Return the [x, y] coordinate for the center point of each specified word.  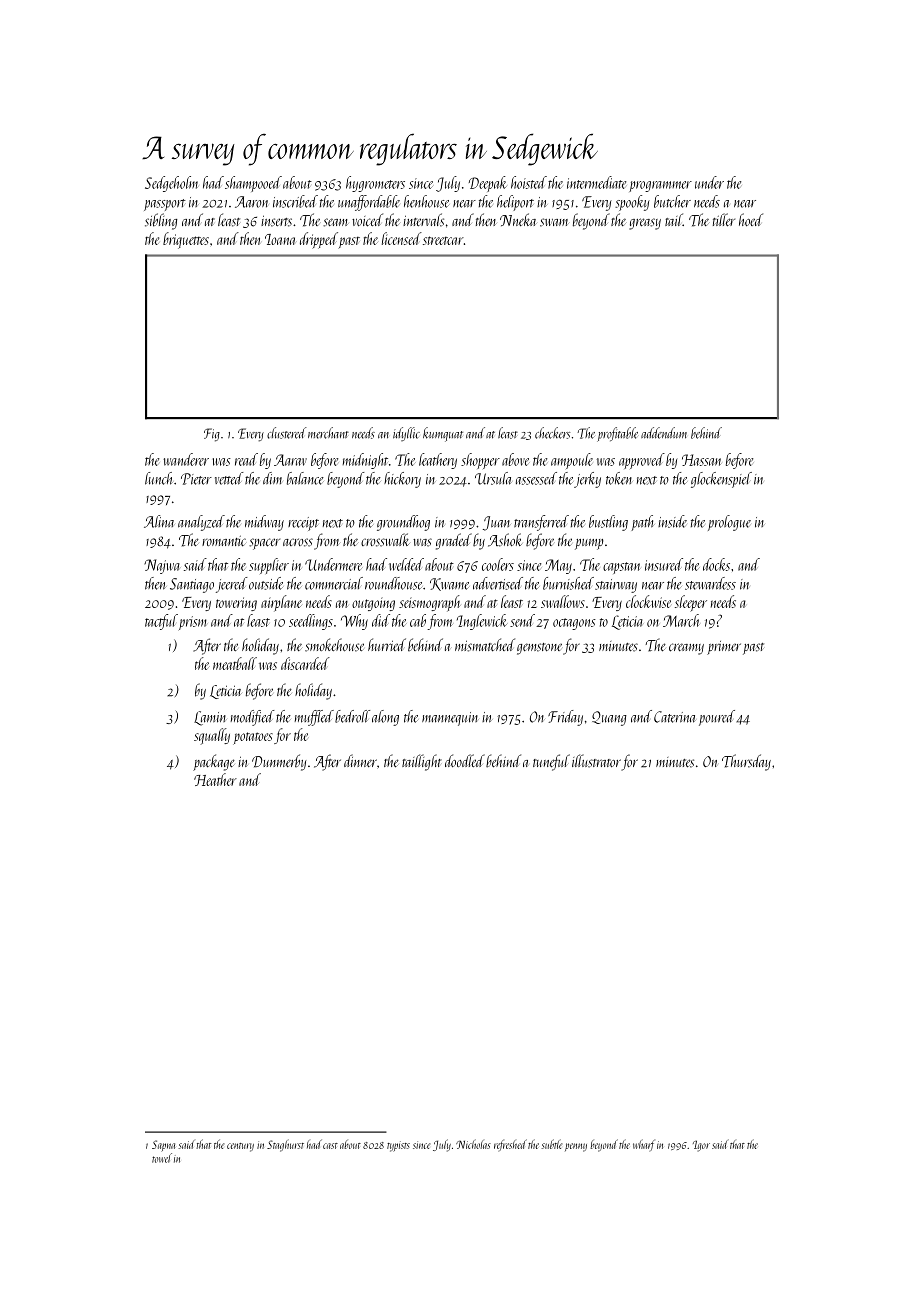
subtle [551, 1144]
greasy [645, 224]
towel [162, 1158]
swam [554, 222]
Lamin [210, 718]
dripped [319, 240]
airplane [281, 603]
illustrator [596, 761]
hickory [402, 480]
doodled [465, 760]
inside [672, 521]
